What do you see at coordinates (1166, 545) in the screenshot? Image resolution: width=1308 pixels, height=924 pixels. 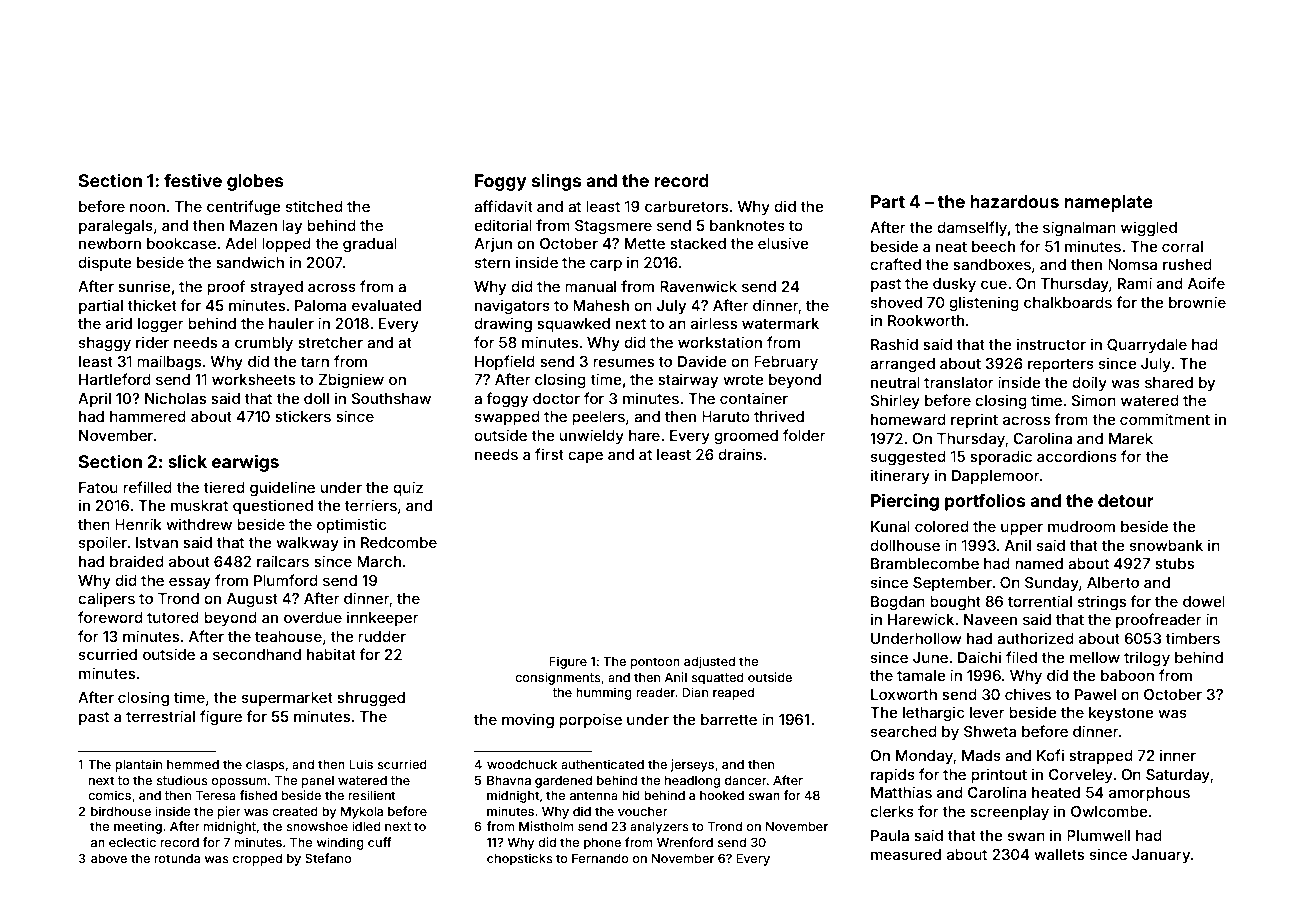 I see `snowbank` at bounding box center [1166, 545].
